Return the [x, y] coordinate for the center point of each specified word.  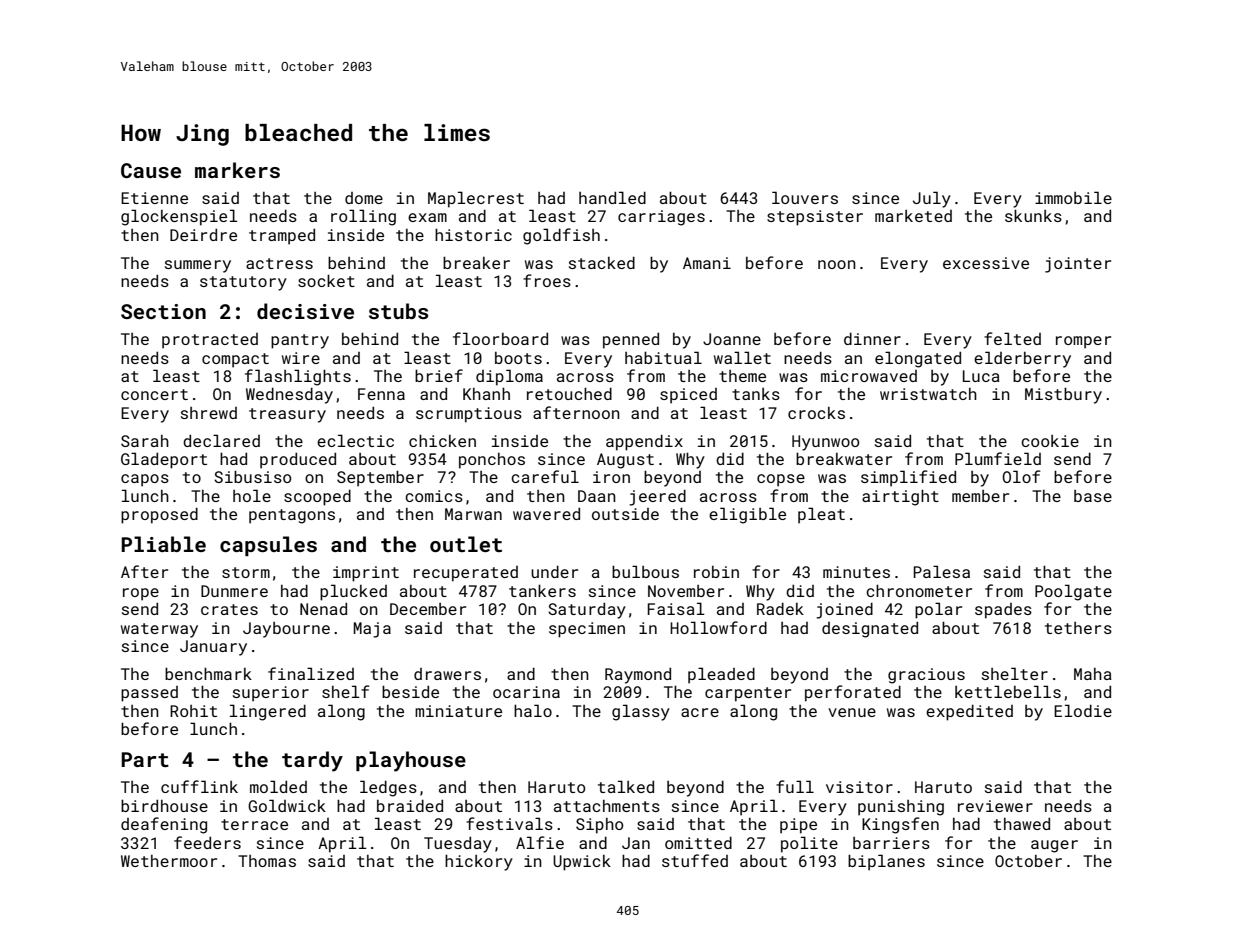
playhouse [411, 761]
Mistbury [1063, 395]
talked [626, 786]
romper [1083, 342]
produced [298, 461]
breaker [476, 262]
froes [547, 280]
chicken [442, 440]
